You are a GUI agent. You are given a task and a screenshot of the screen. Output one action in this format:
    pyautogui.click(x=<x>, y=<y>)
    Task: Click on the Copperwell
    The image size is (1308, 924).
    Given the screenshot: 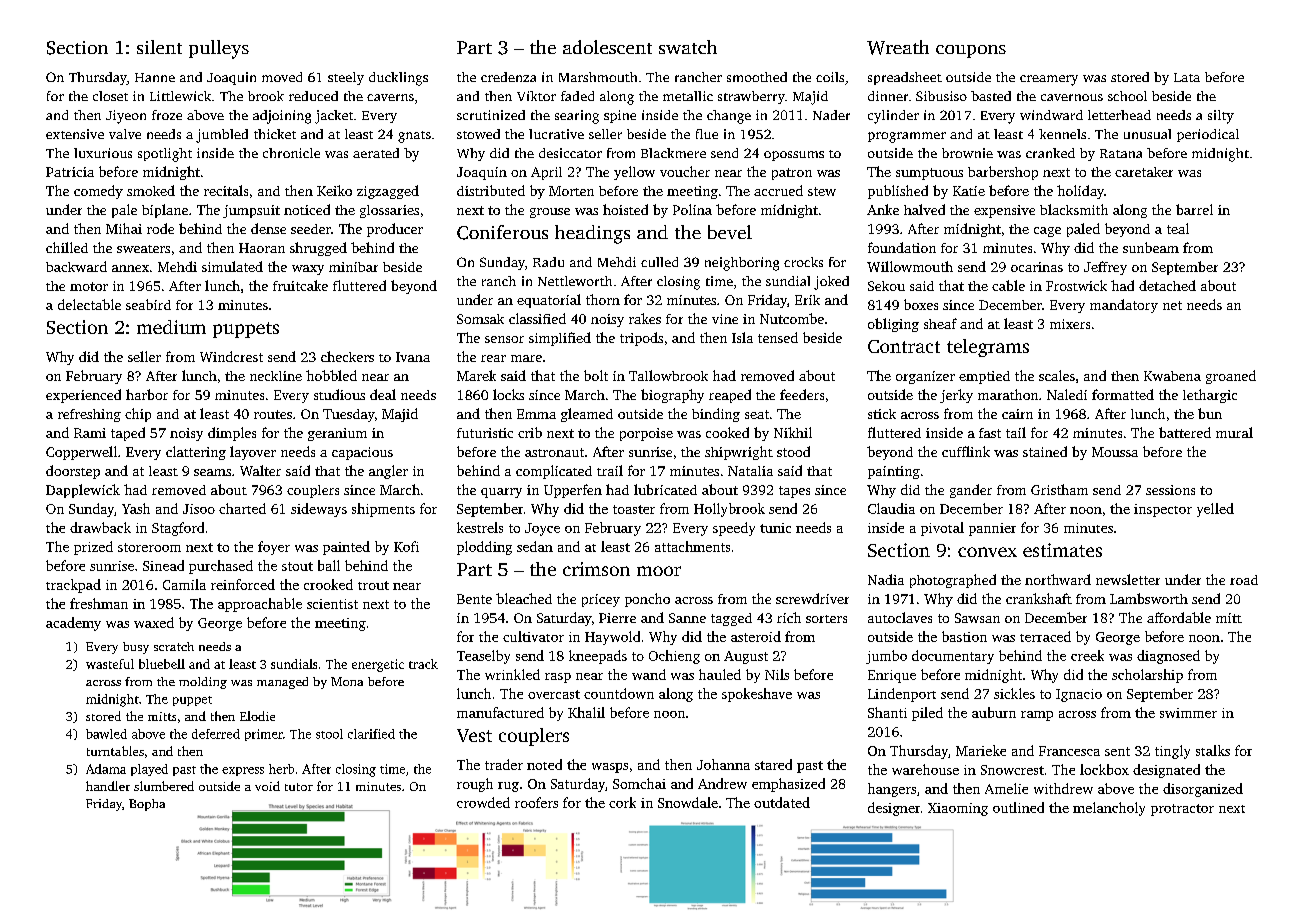 What is the action you would take?
    pyautogui.click(x=81, y=453)
